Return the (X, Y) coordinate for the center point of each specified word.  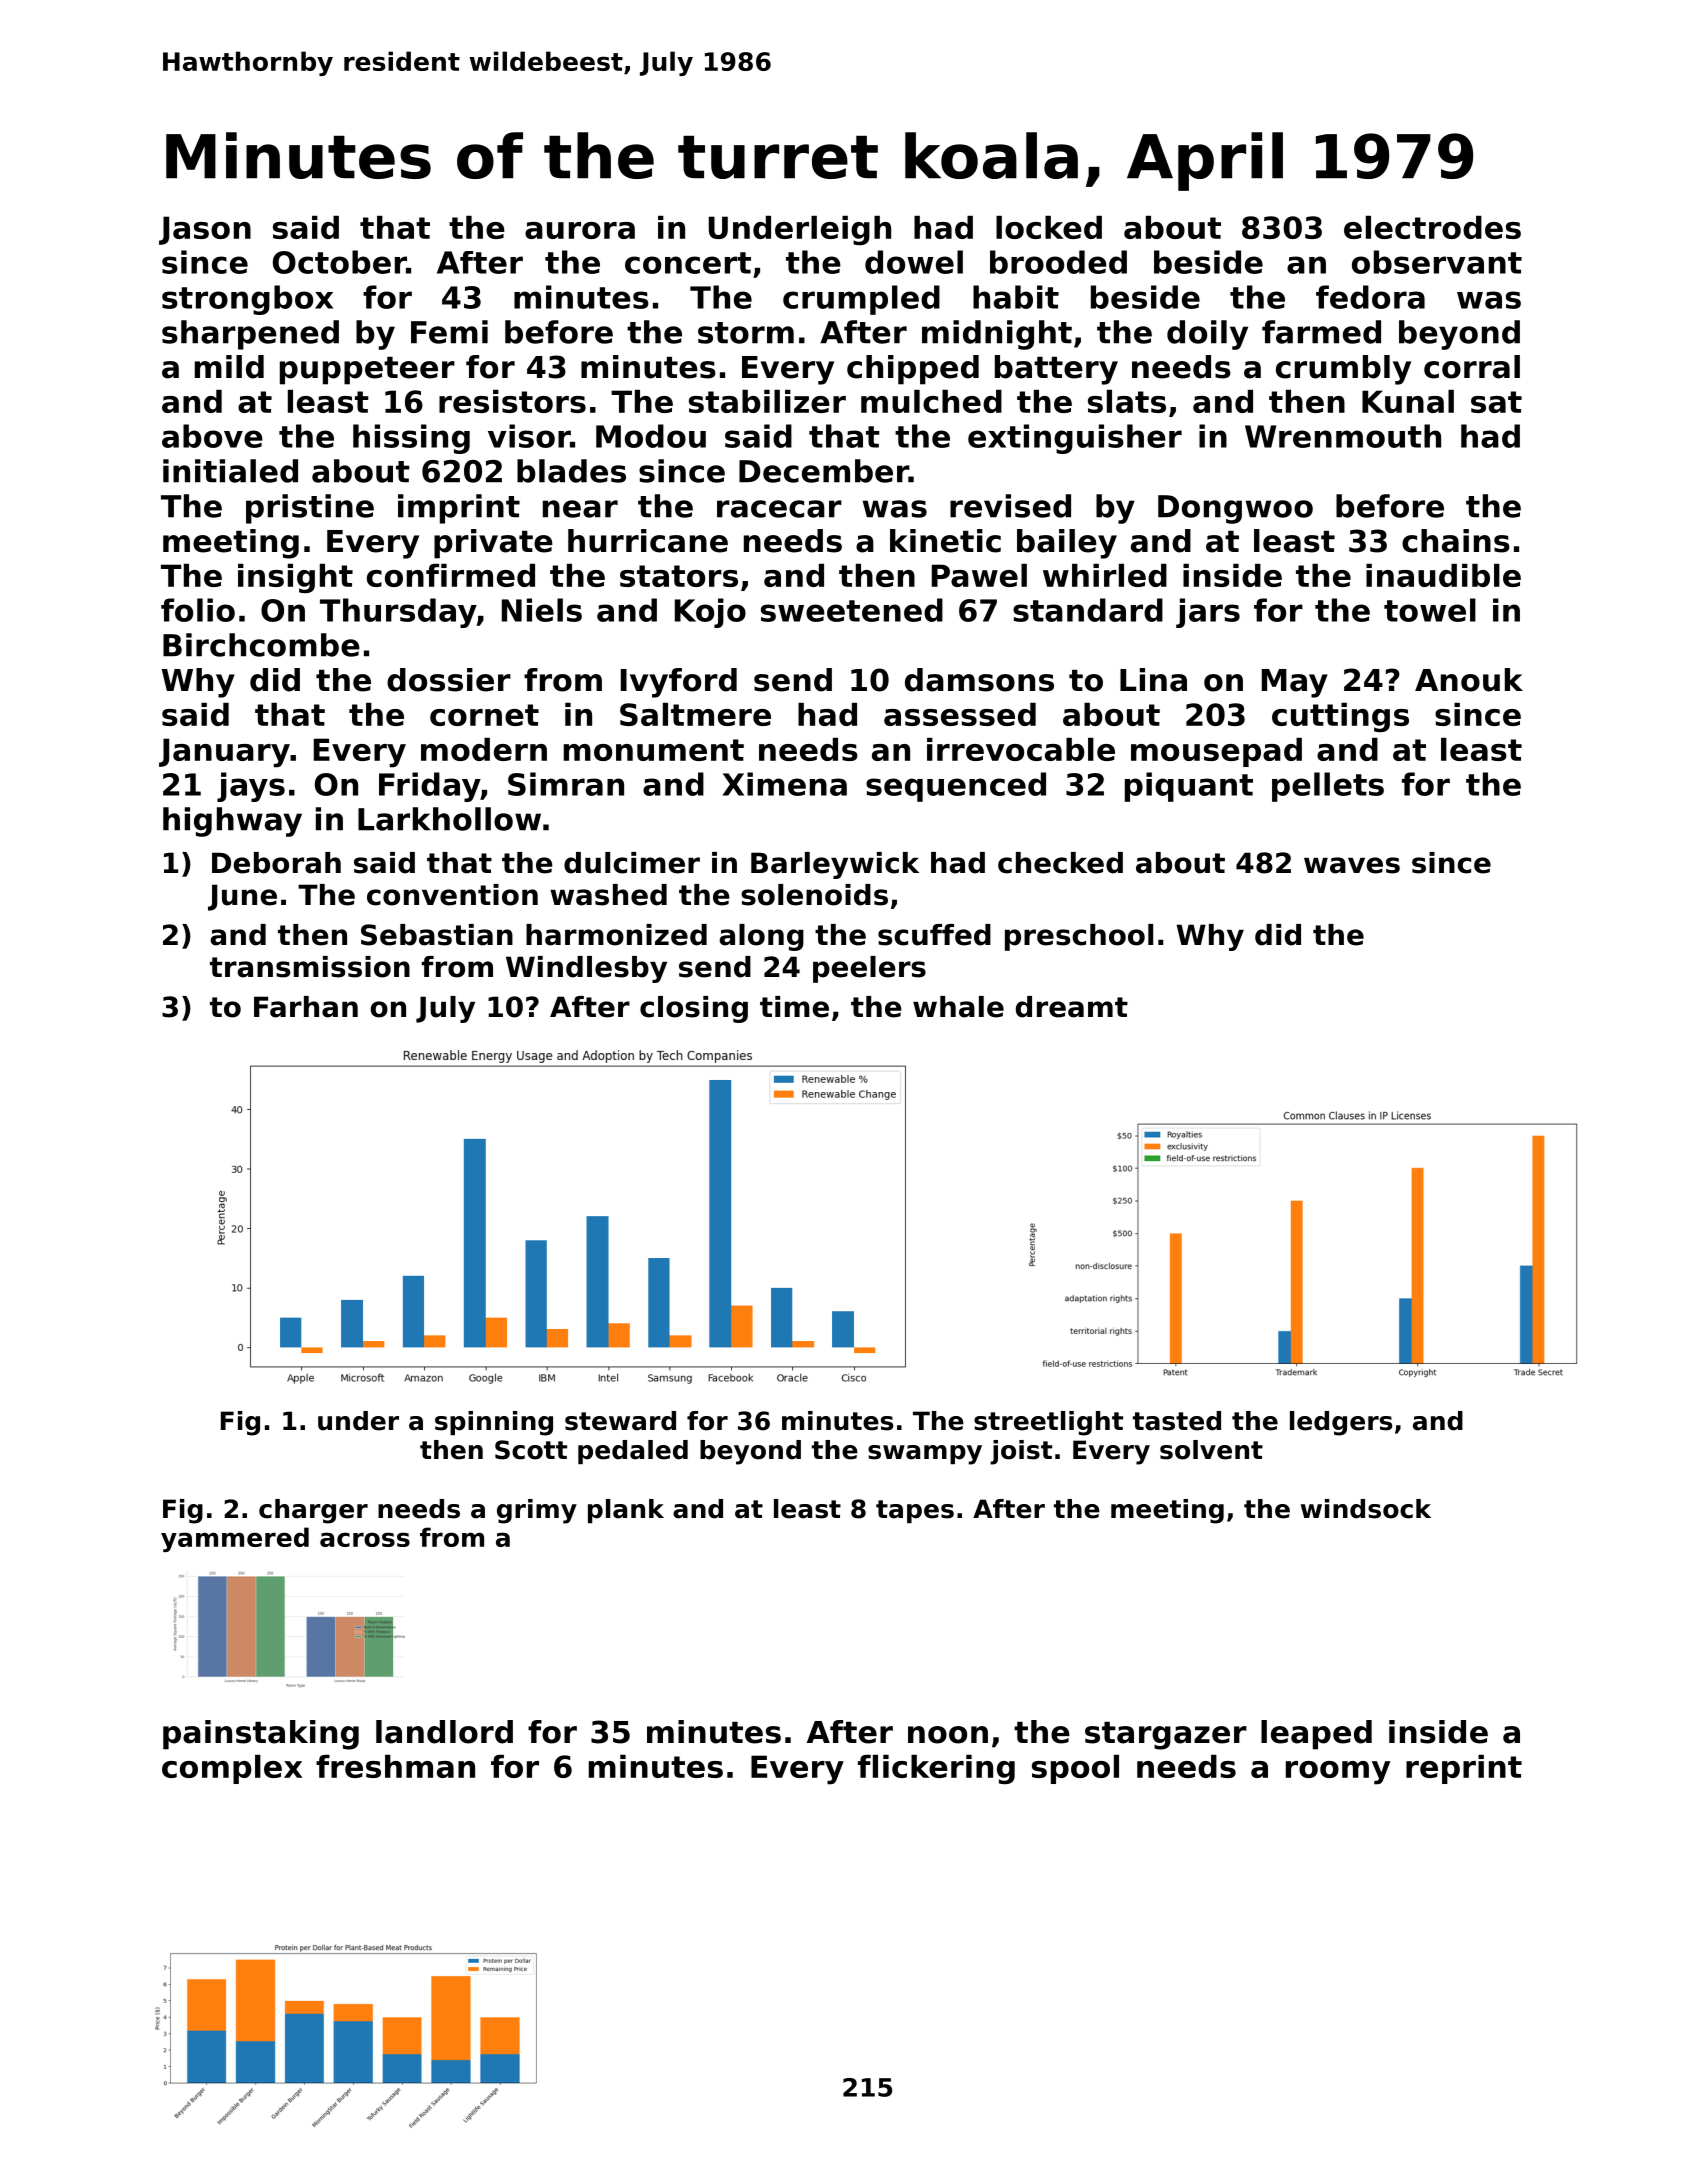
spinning (494, 1423)
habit (1016, 297)
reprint (1464, 1769)
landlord (444, 1732)
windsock (1366, 1509)
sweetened (852, 610)
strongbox (247, 300)
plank (626, 1511)
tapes (915, 1511)
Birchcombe (261, 645)
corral (1472, 367)
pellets (1328, 787)
